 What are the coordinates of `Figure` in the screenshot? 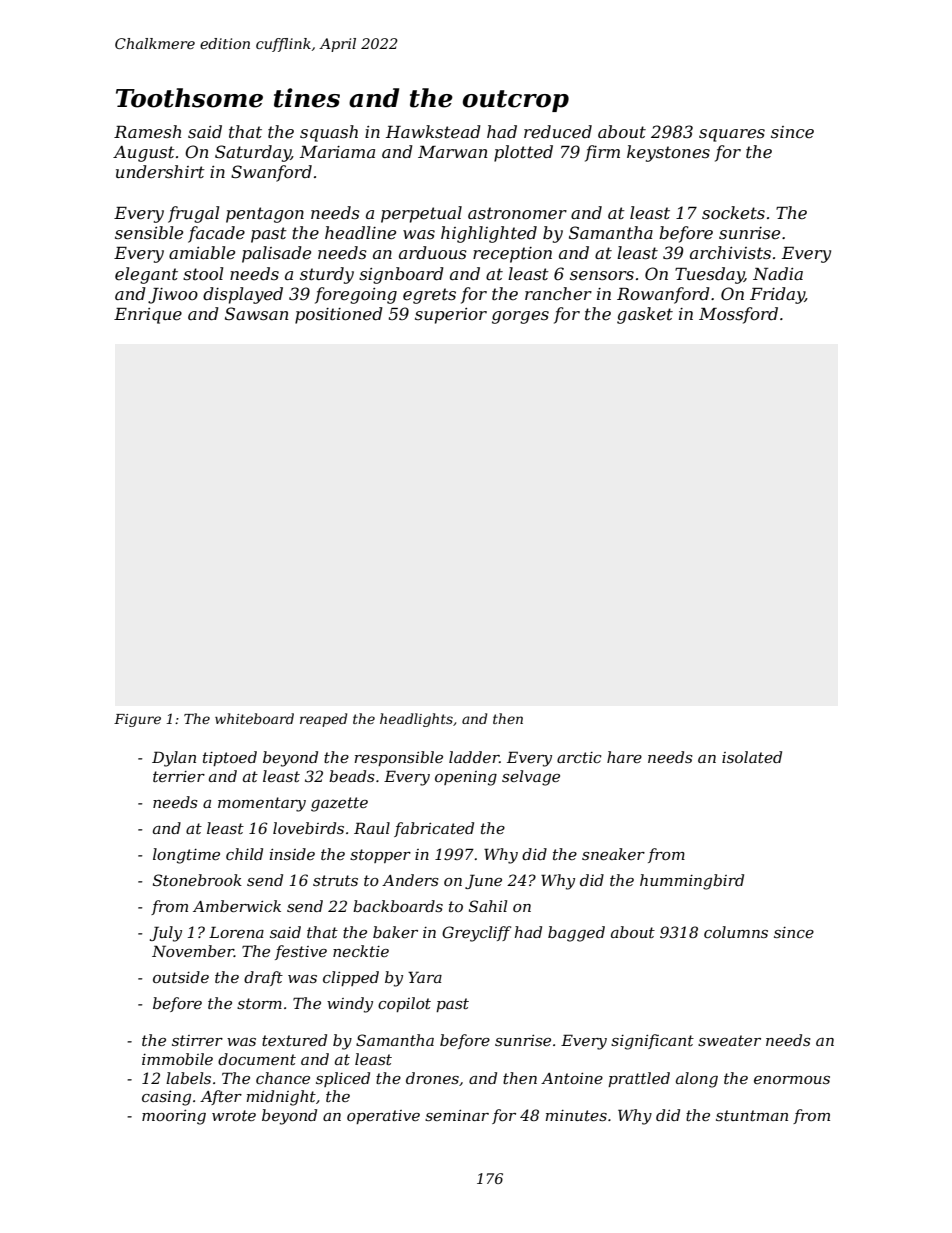 It's located at (137, 720).
